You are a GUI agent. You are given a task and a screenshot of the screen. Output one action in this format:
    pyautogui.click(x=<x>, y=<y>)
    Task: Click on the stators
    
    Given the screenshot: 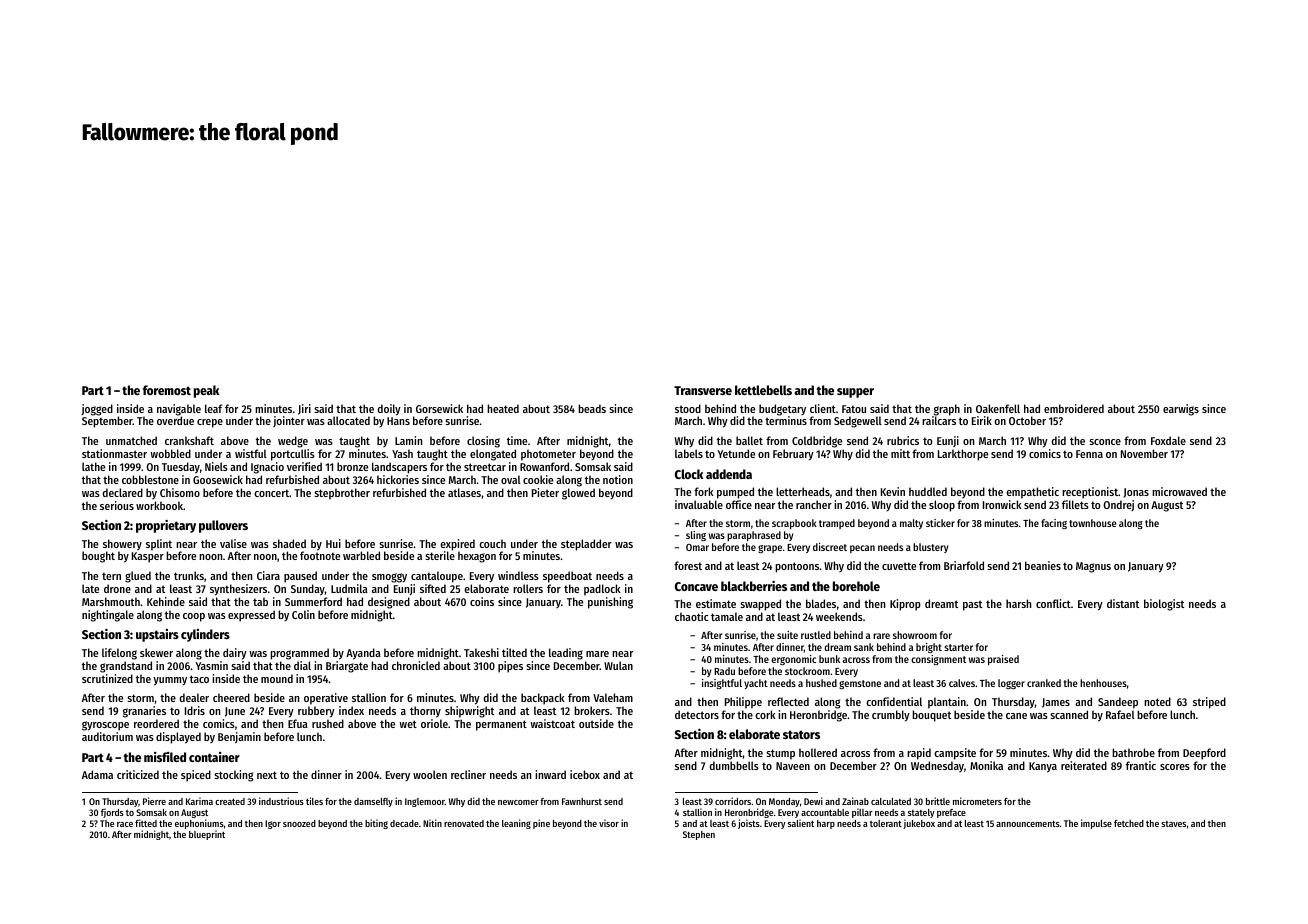 What is the action you would take?
    pyautogui.click(x=801, y=734)
